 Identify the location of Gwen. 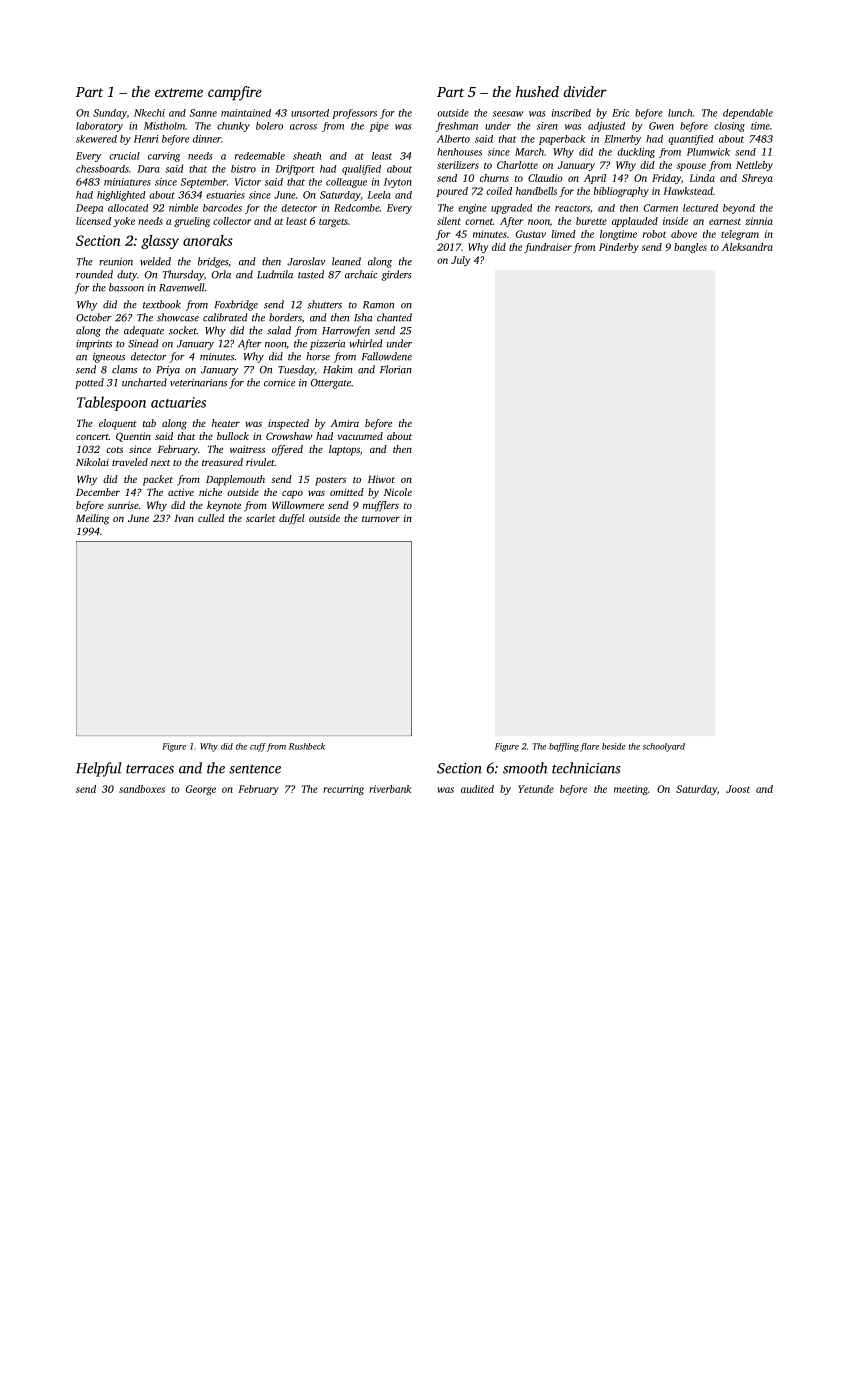
(661, 126).
